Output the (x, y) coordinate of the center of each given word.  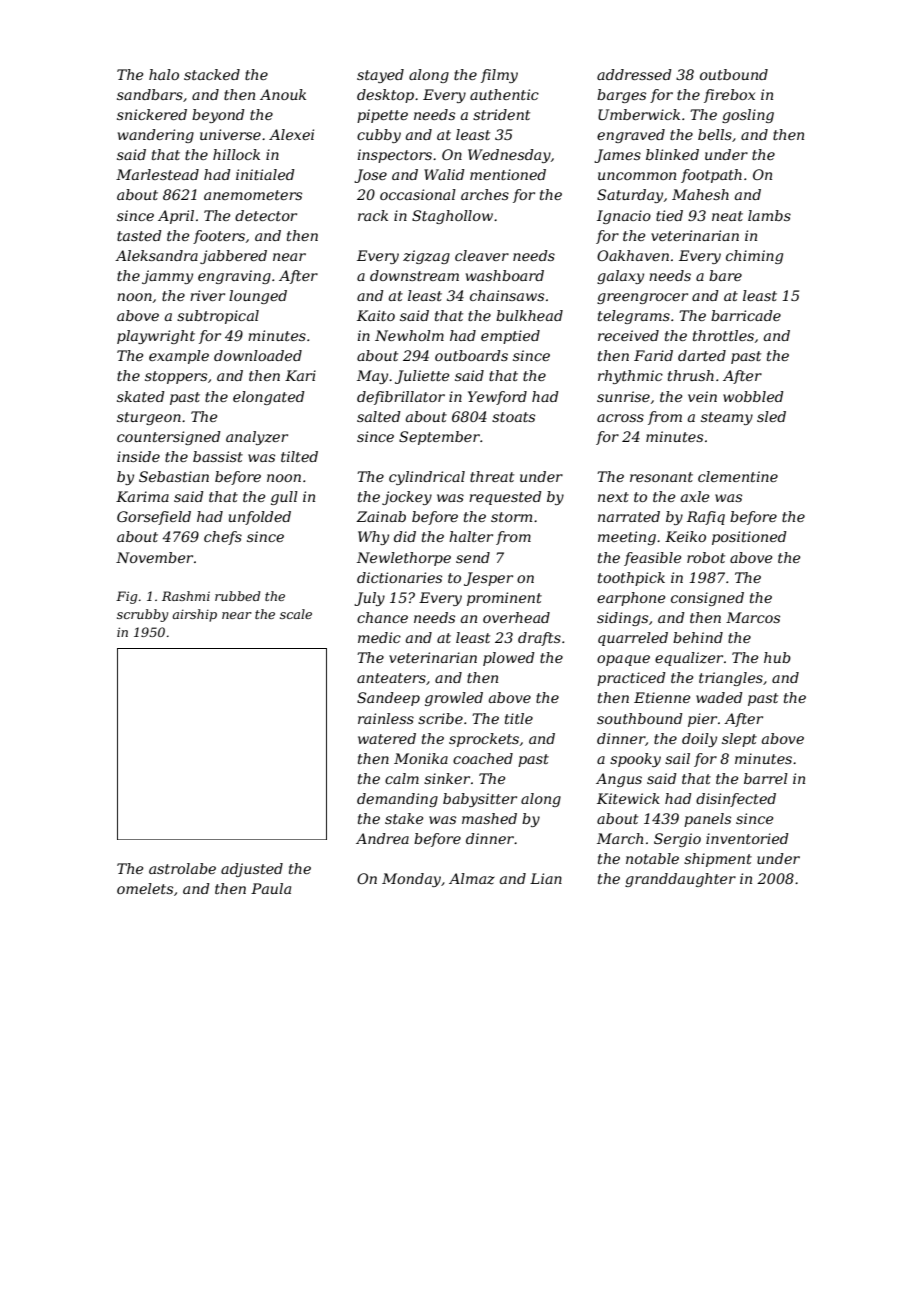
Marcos (753, 617)
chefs (223, 538)
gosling (748, 116)
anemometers (253, 195)
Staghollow (452, 217)
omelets (145, 888)
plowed (509, 659)
